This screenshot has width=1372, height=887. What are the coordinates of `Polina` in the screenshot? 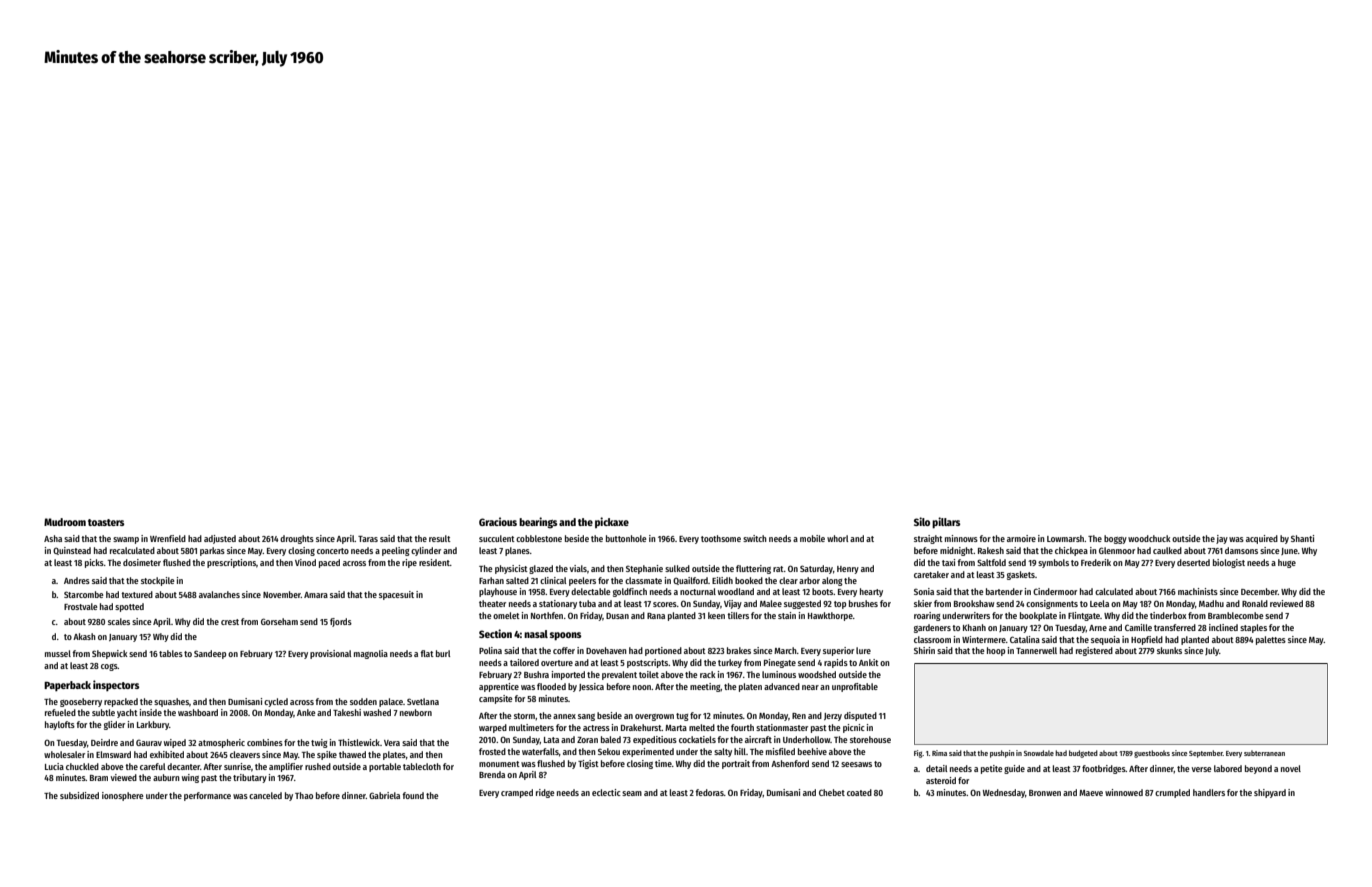 It's located at (490, 650).
